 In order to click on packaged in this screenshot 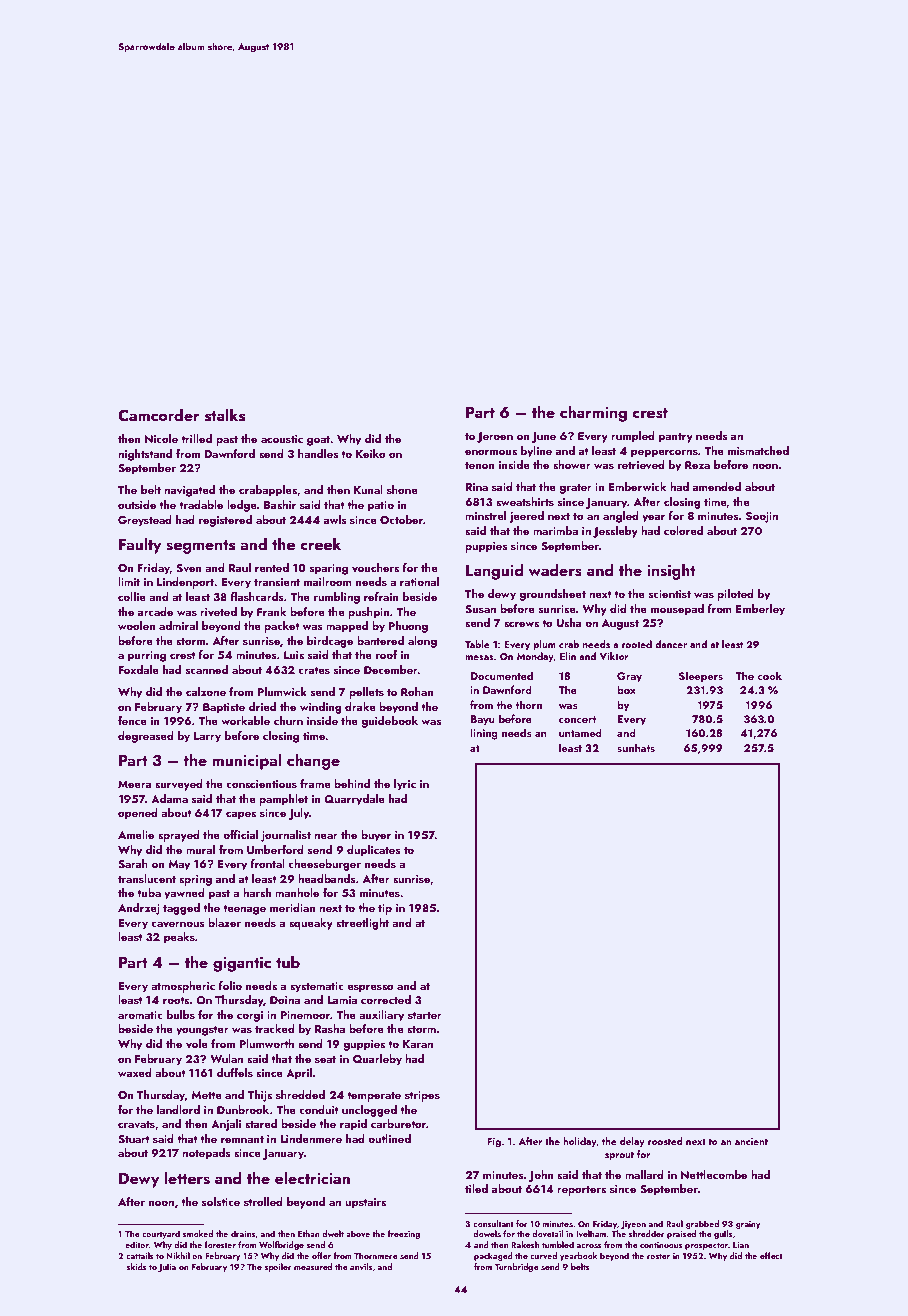, I will do `click(493, 1256)`.
